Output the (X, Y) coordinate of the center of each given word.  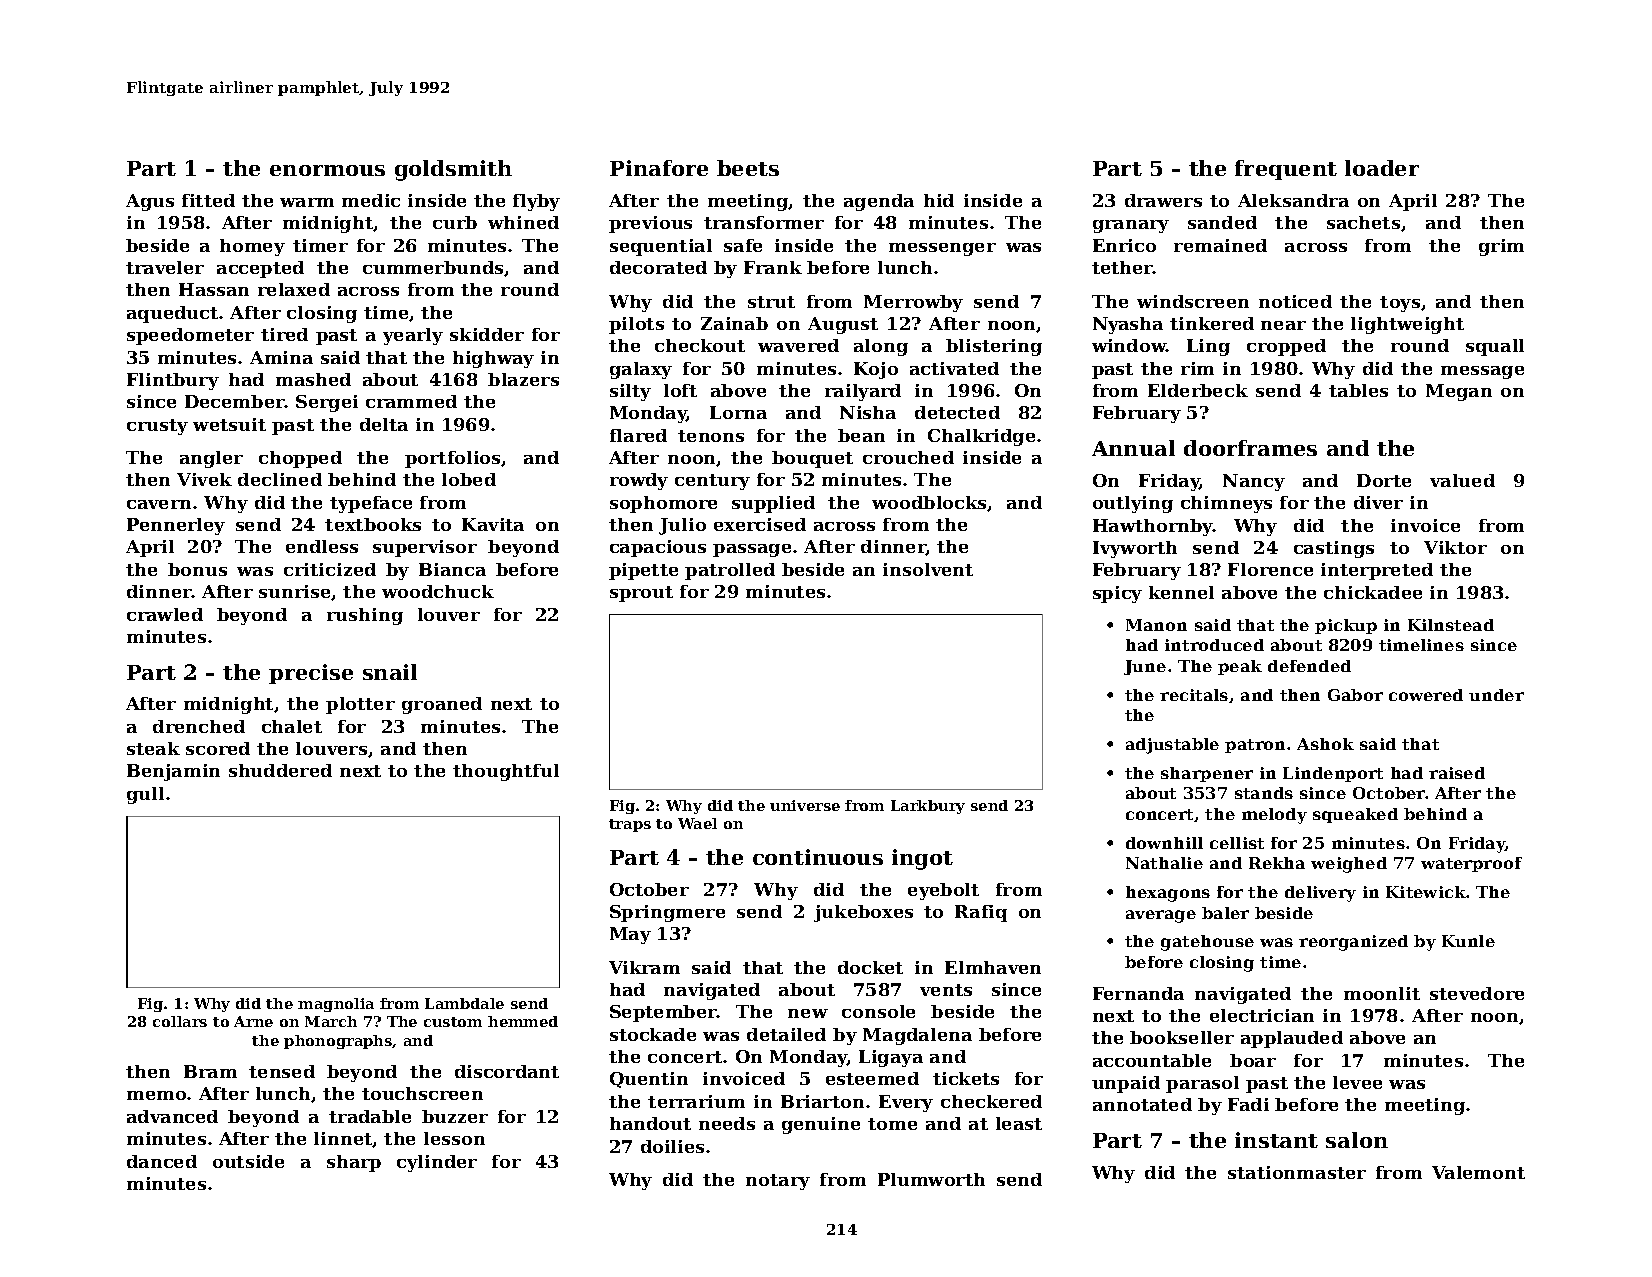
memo (156, 1095)
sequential (661, 247)
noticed (1295, 301)
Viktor (1455, 547)
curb (455, 222)
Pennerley (176, 526)
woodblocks (930, 503)
